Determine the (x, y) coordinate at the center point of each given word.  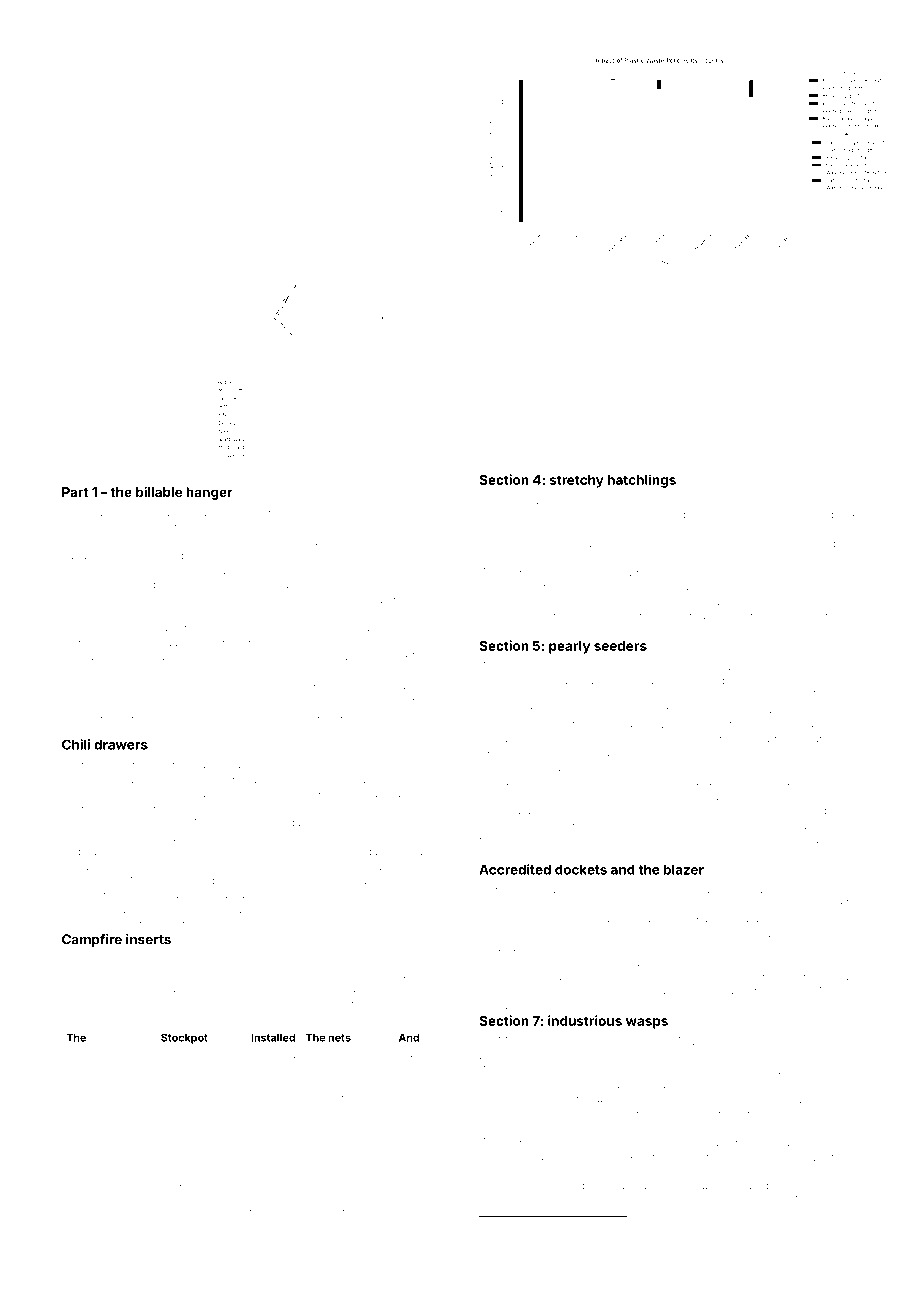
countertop (304, 1223)
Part (75, 492)
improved (375, 1208)
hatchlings (642, 481)
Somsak (611, 810)
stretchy (577, 481)
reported (118, 867)
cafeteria (787, 904)
